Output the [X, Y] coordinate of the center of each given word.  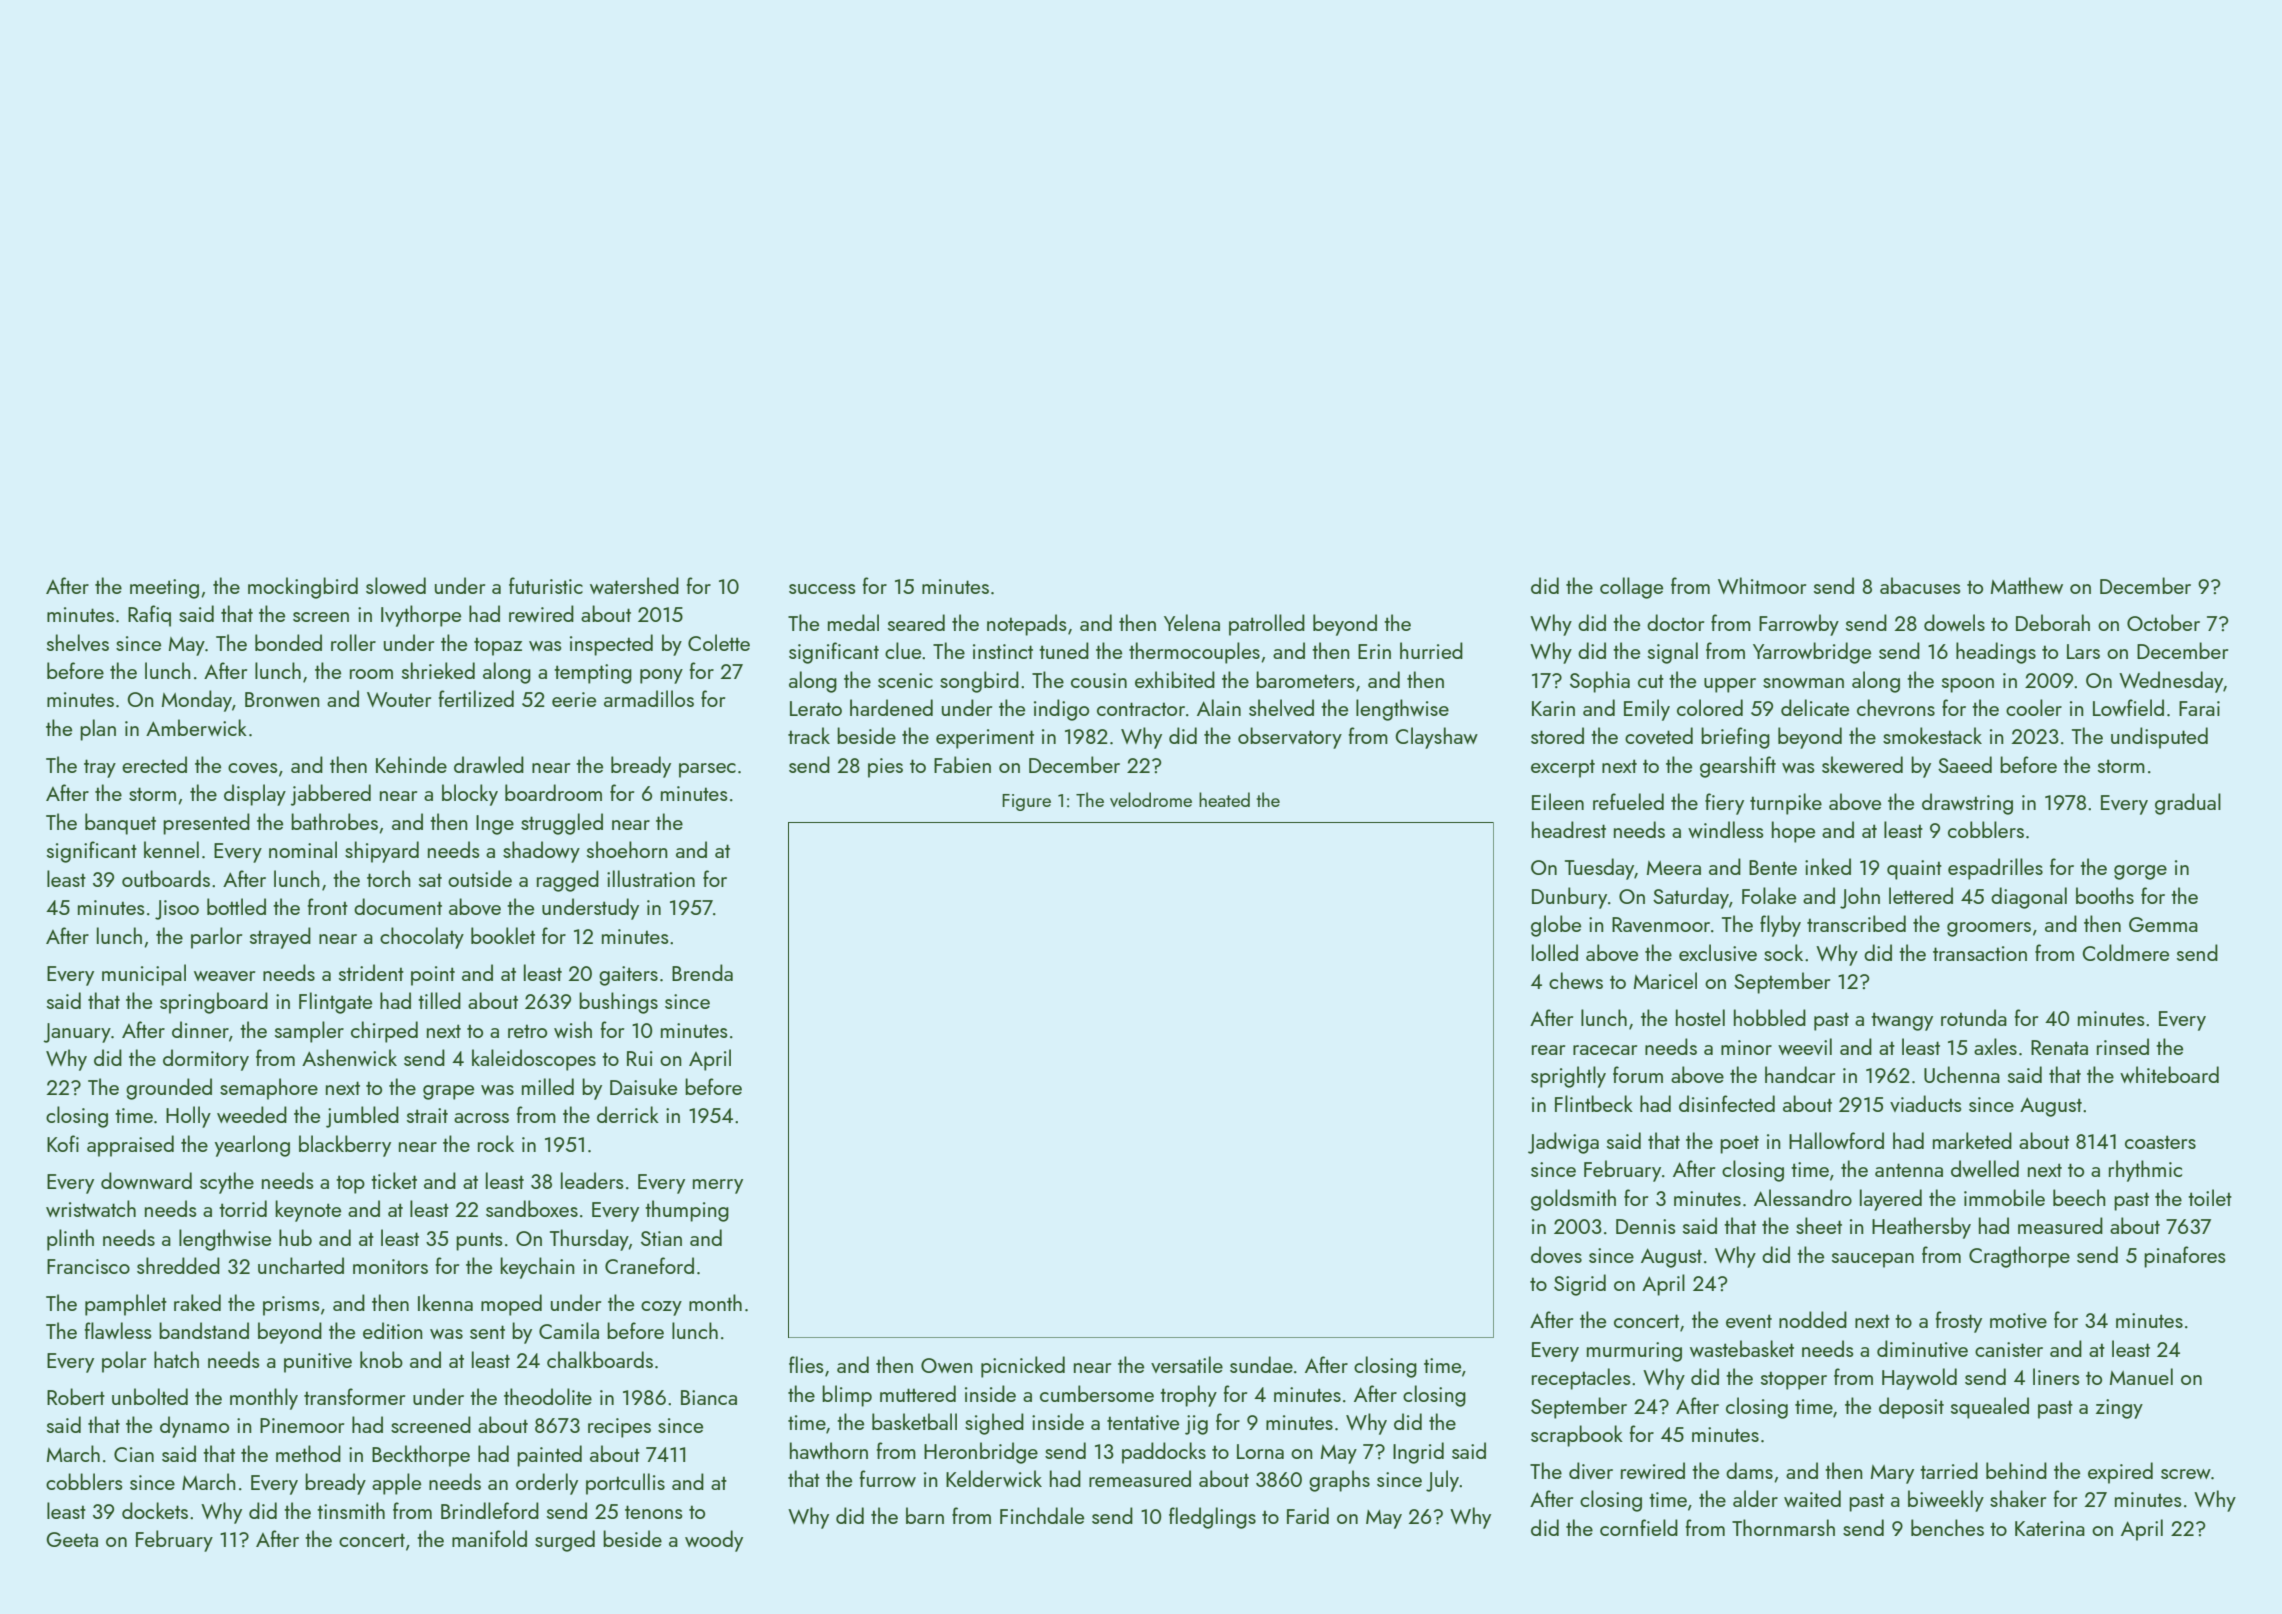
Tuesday [1600, 869]
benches [1947, 1527]
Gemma [2163, 924]
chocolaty [422, 938]
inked [1828, 866]
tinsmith [351, 1510]
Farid [1308, 1515]
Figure [1026, 802]
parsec [707, 770]
